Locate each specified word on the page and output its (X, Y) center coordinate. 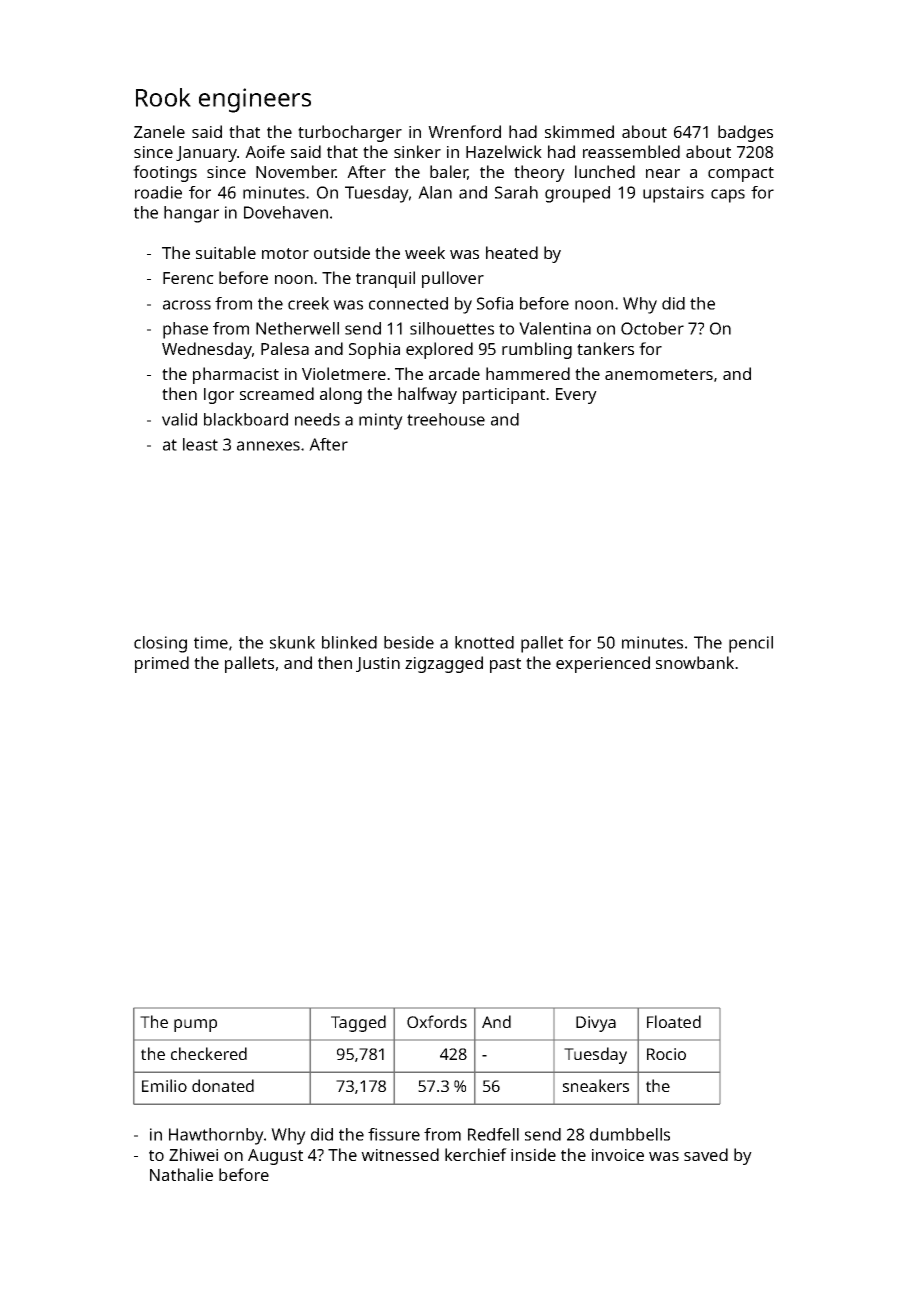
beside (409, 642)
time (211, 642)
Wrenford (464, 131)
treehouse (446, 419)
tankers (605, 348)
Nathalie (181, 1174)
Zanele (159, 131)
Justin (378, 664)
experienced (603, 664)
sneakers (596, 1085)
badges (745, 133)
